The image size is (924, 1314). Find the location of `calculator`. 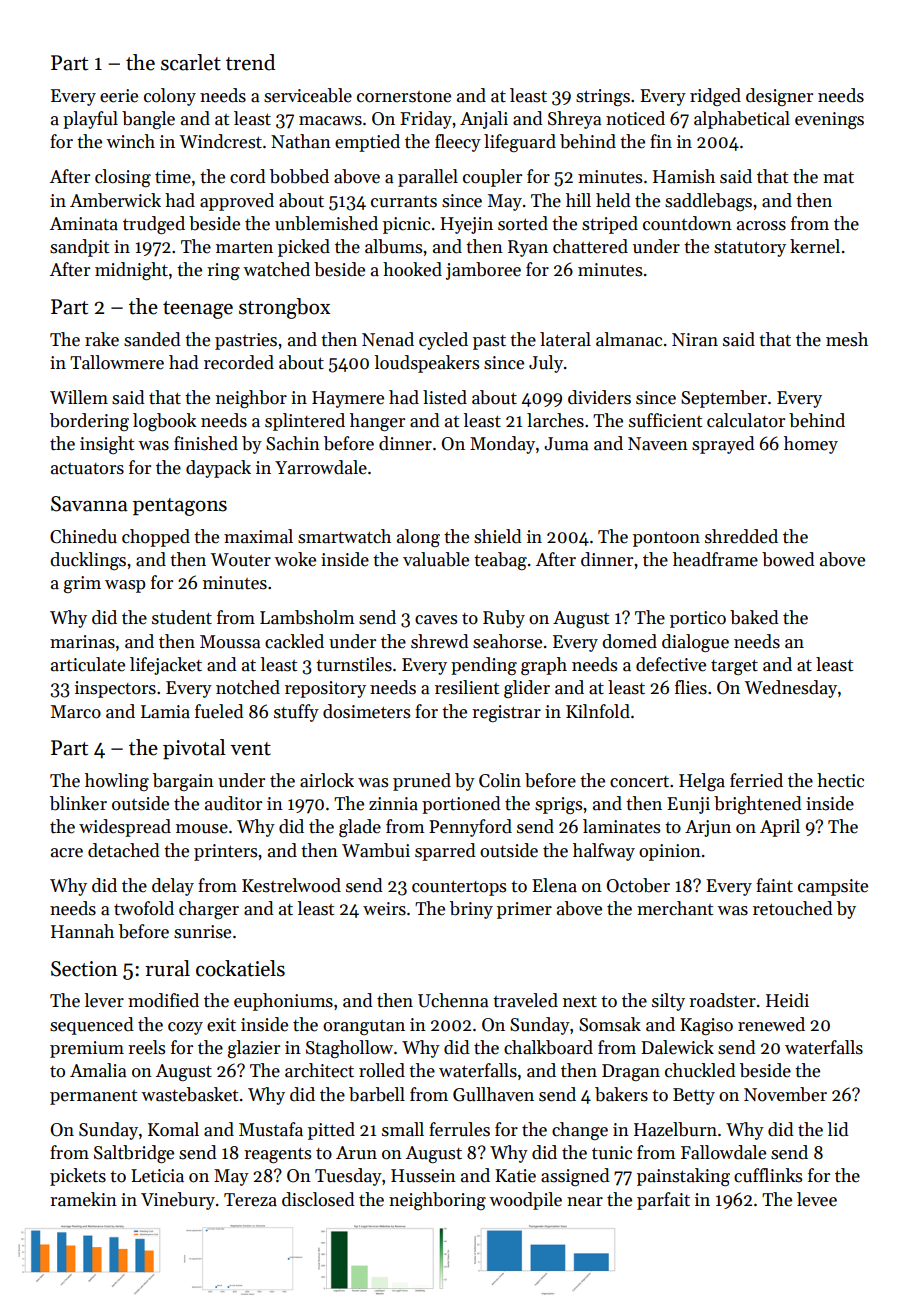

calculator is located at coordinates (746, 420).
